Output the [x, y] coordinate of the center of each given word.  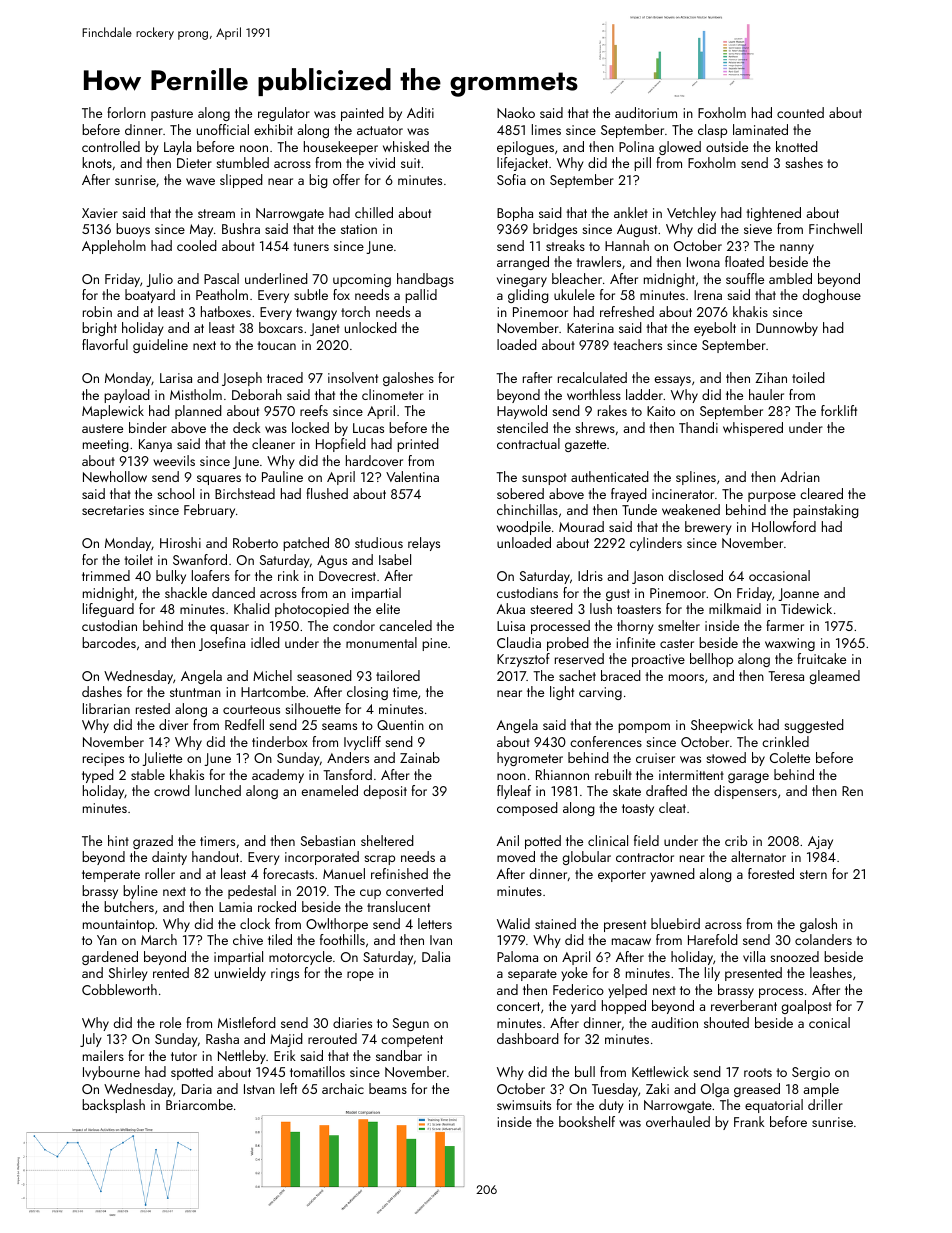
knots [97, 162]
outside [727, 146]
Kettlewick [660, 1071]
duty [611, 1106]
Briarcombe [199, 1104]
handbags [425, 280]
